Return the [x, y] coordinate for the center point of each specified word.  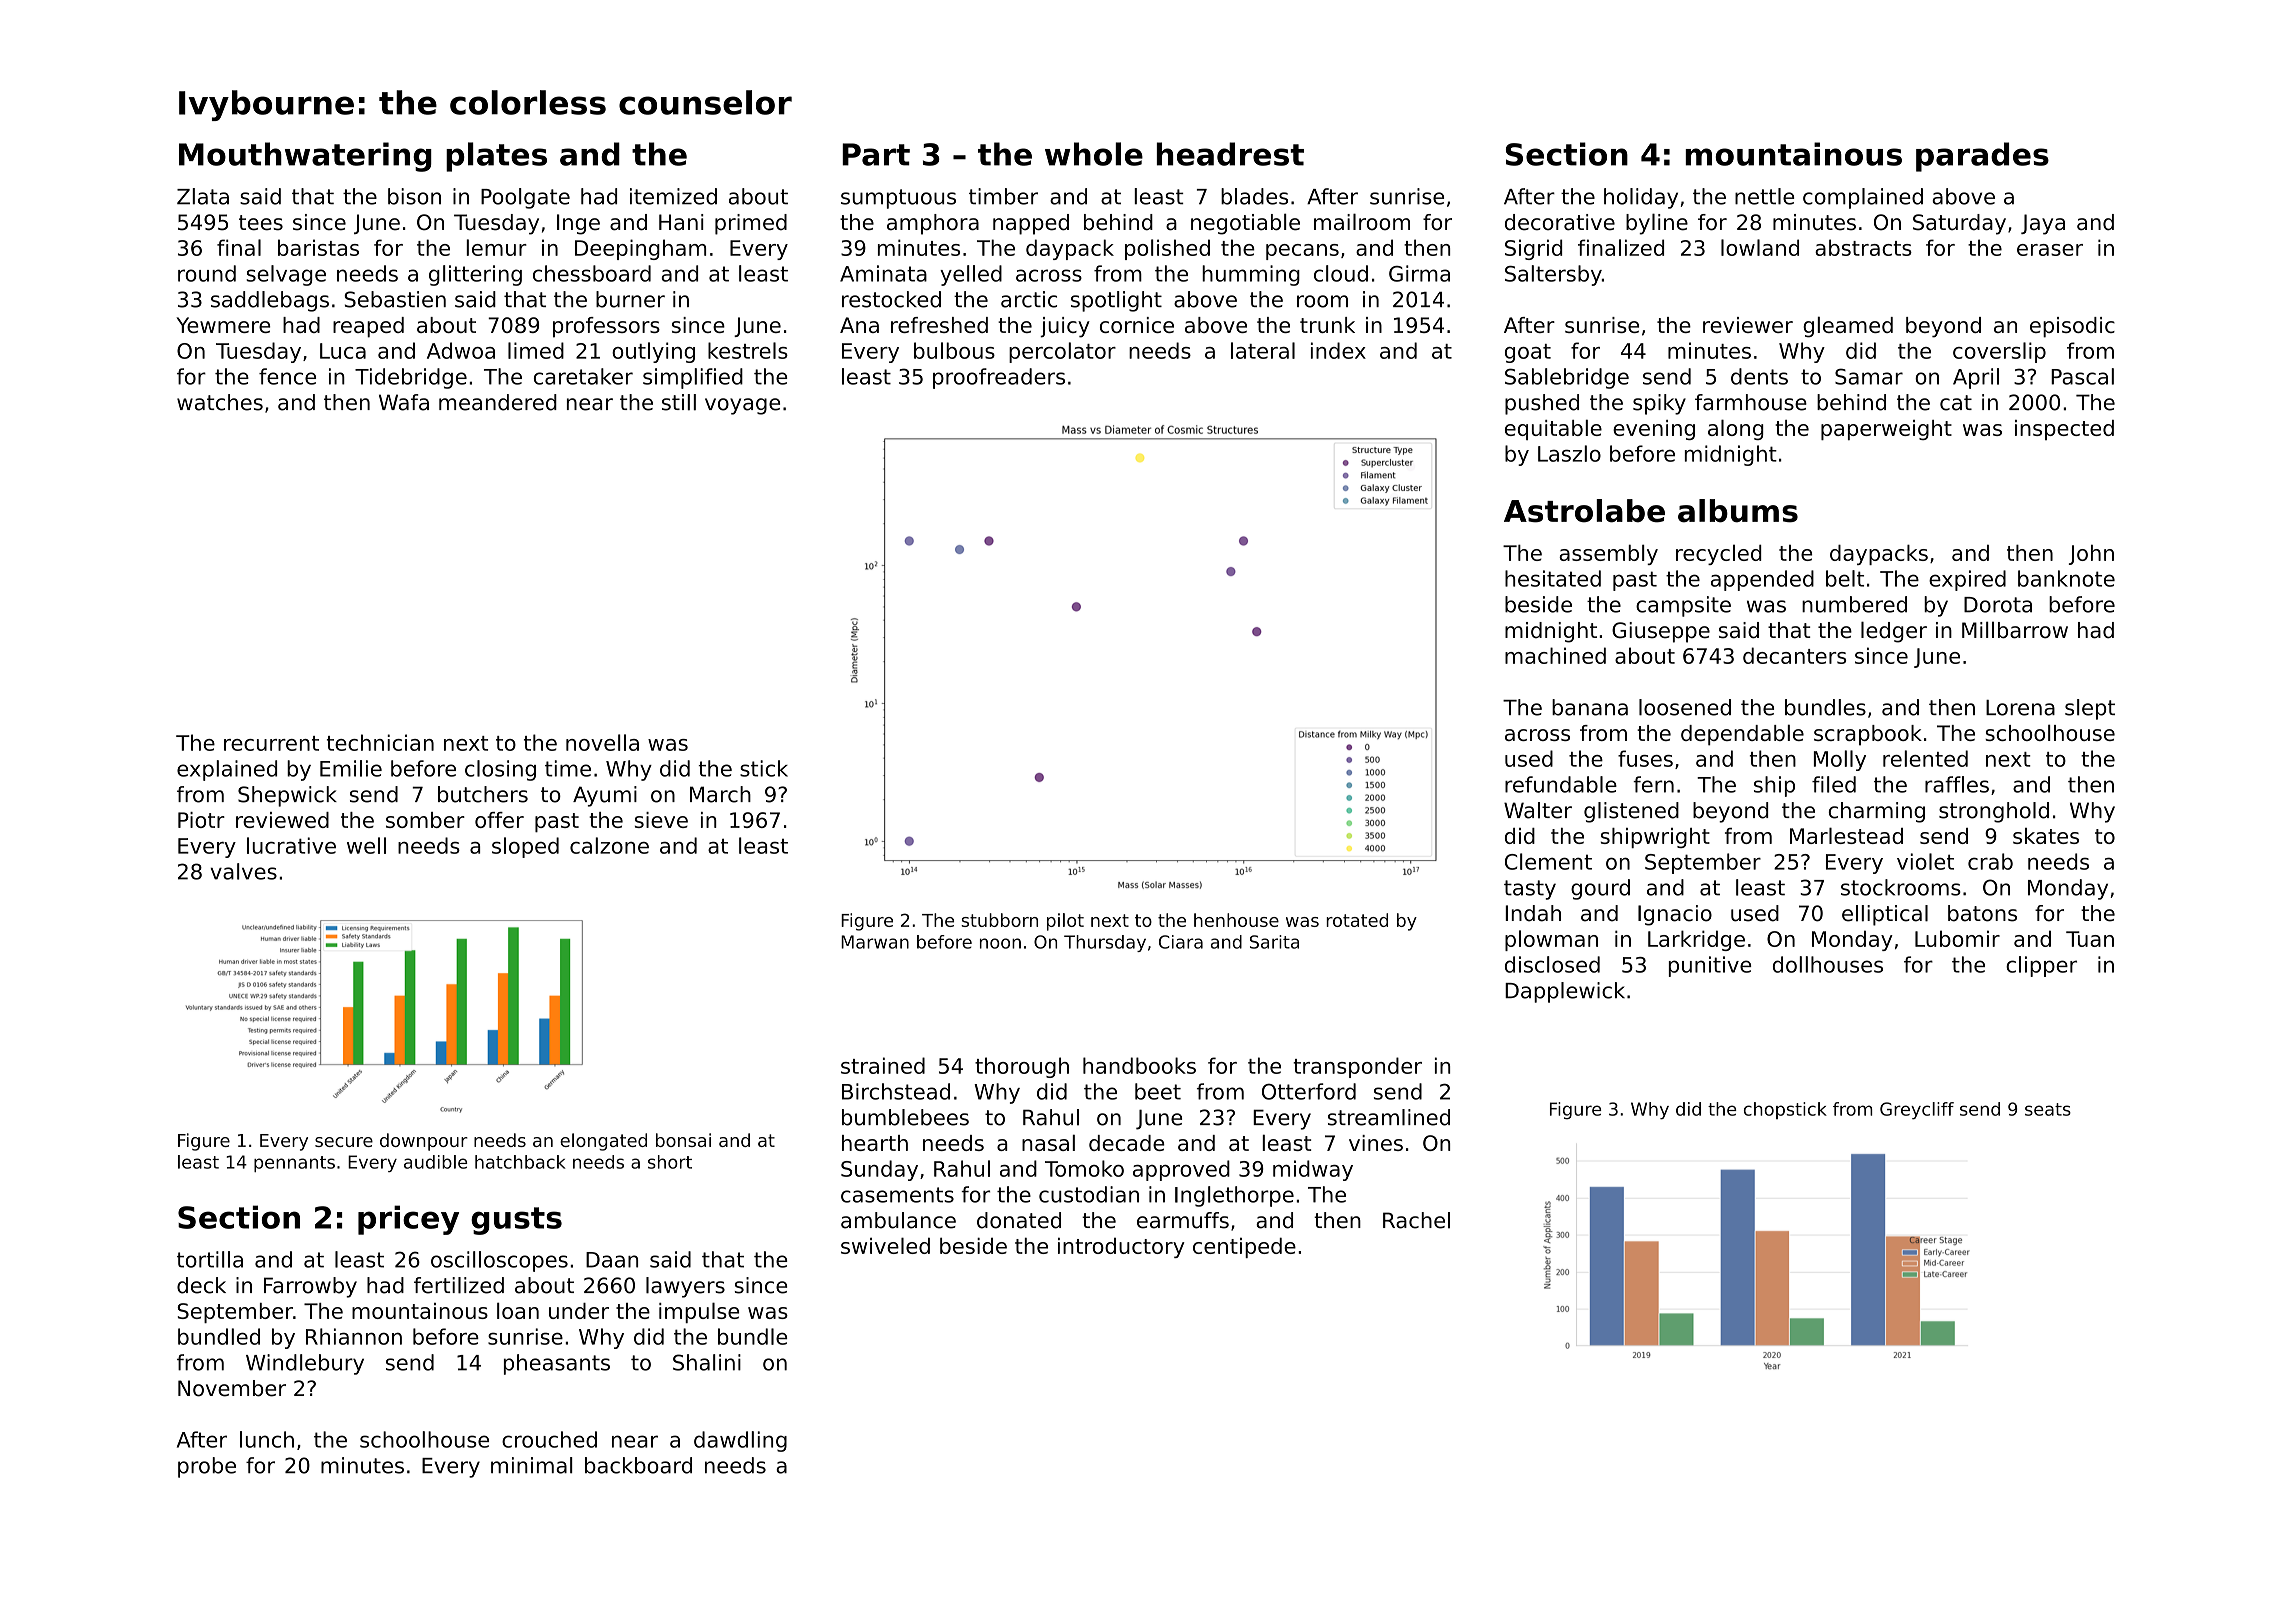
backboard [638, 1465]
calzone [609, 845]
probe [207, 1467]
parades [1982, 157]
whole [1094, 154]
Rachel [1416, 1220]
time [568, 768]
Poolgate [525, 198]
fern [1653, 784]
